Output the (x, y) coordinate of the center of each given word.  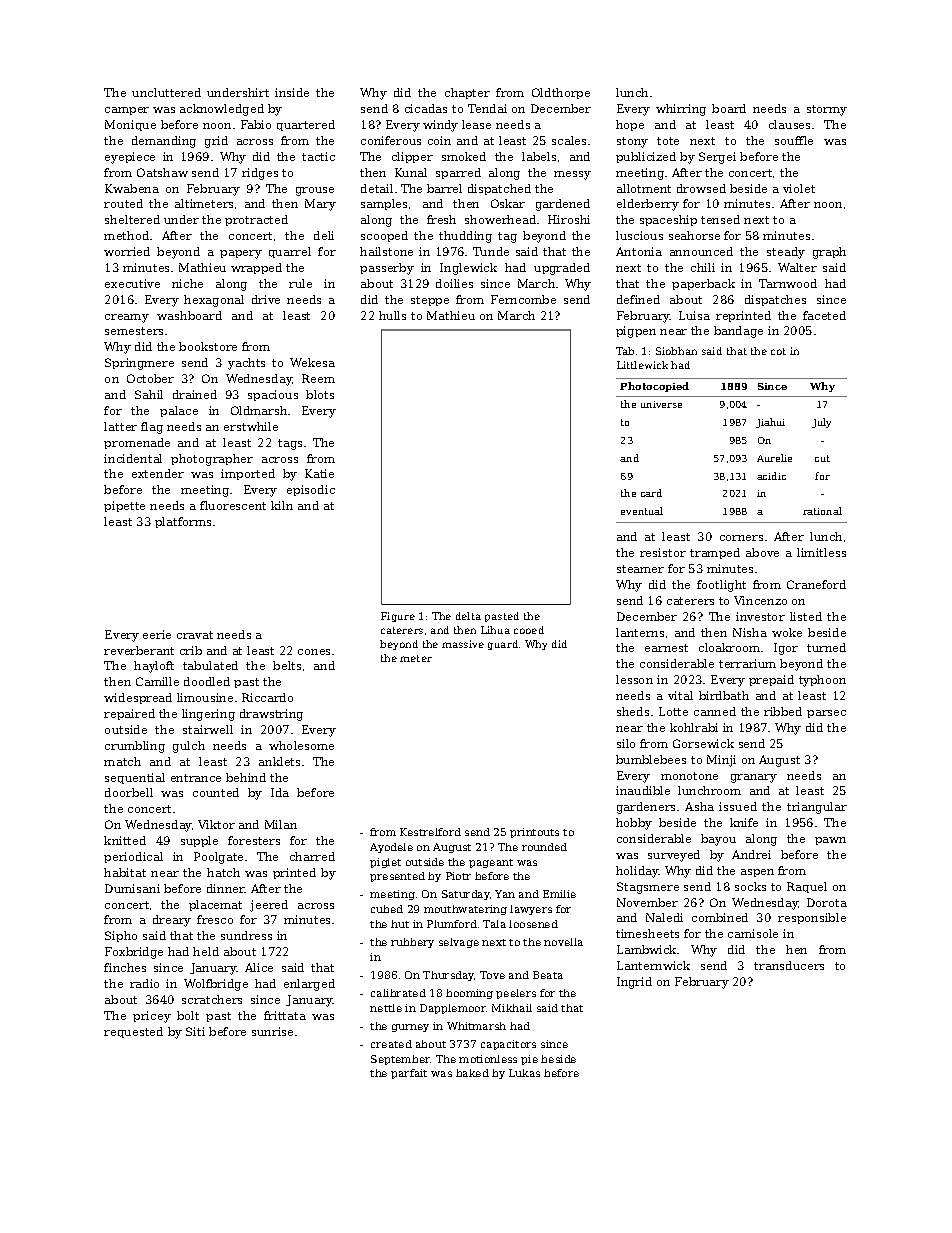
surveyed (674, 856)
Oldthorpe (561, 93)
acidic (771, 476)
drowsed (701, 188)
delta (468, 616)
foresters (254, 840)
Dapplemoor (453, 1009)
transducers (789, 965)
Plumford (452, 924)
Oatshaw (162, 172)
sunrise (272, 1031)
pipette (124, 506)
